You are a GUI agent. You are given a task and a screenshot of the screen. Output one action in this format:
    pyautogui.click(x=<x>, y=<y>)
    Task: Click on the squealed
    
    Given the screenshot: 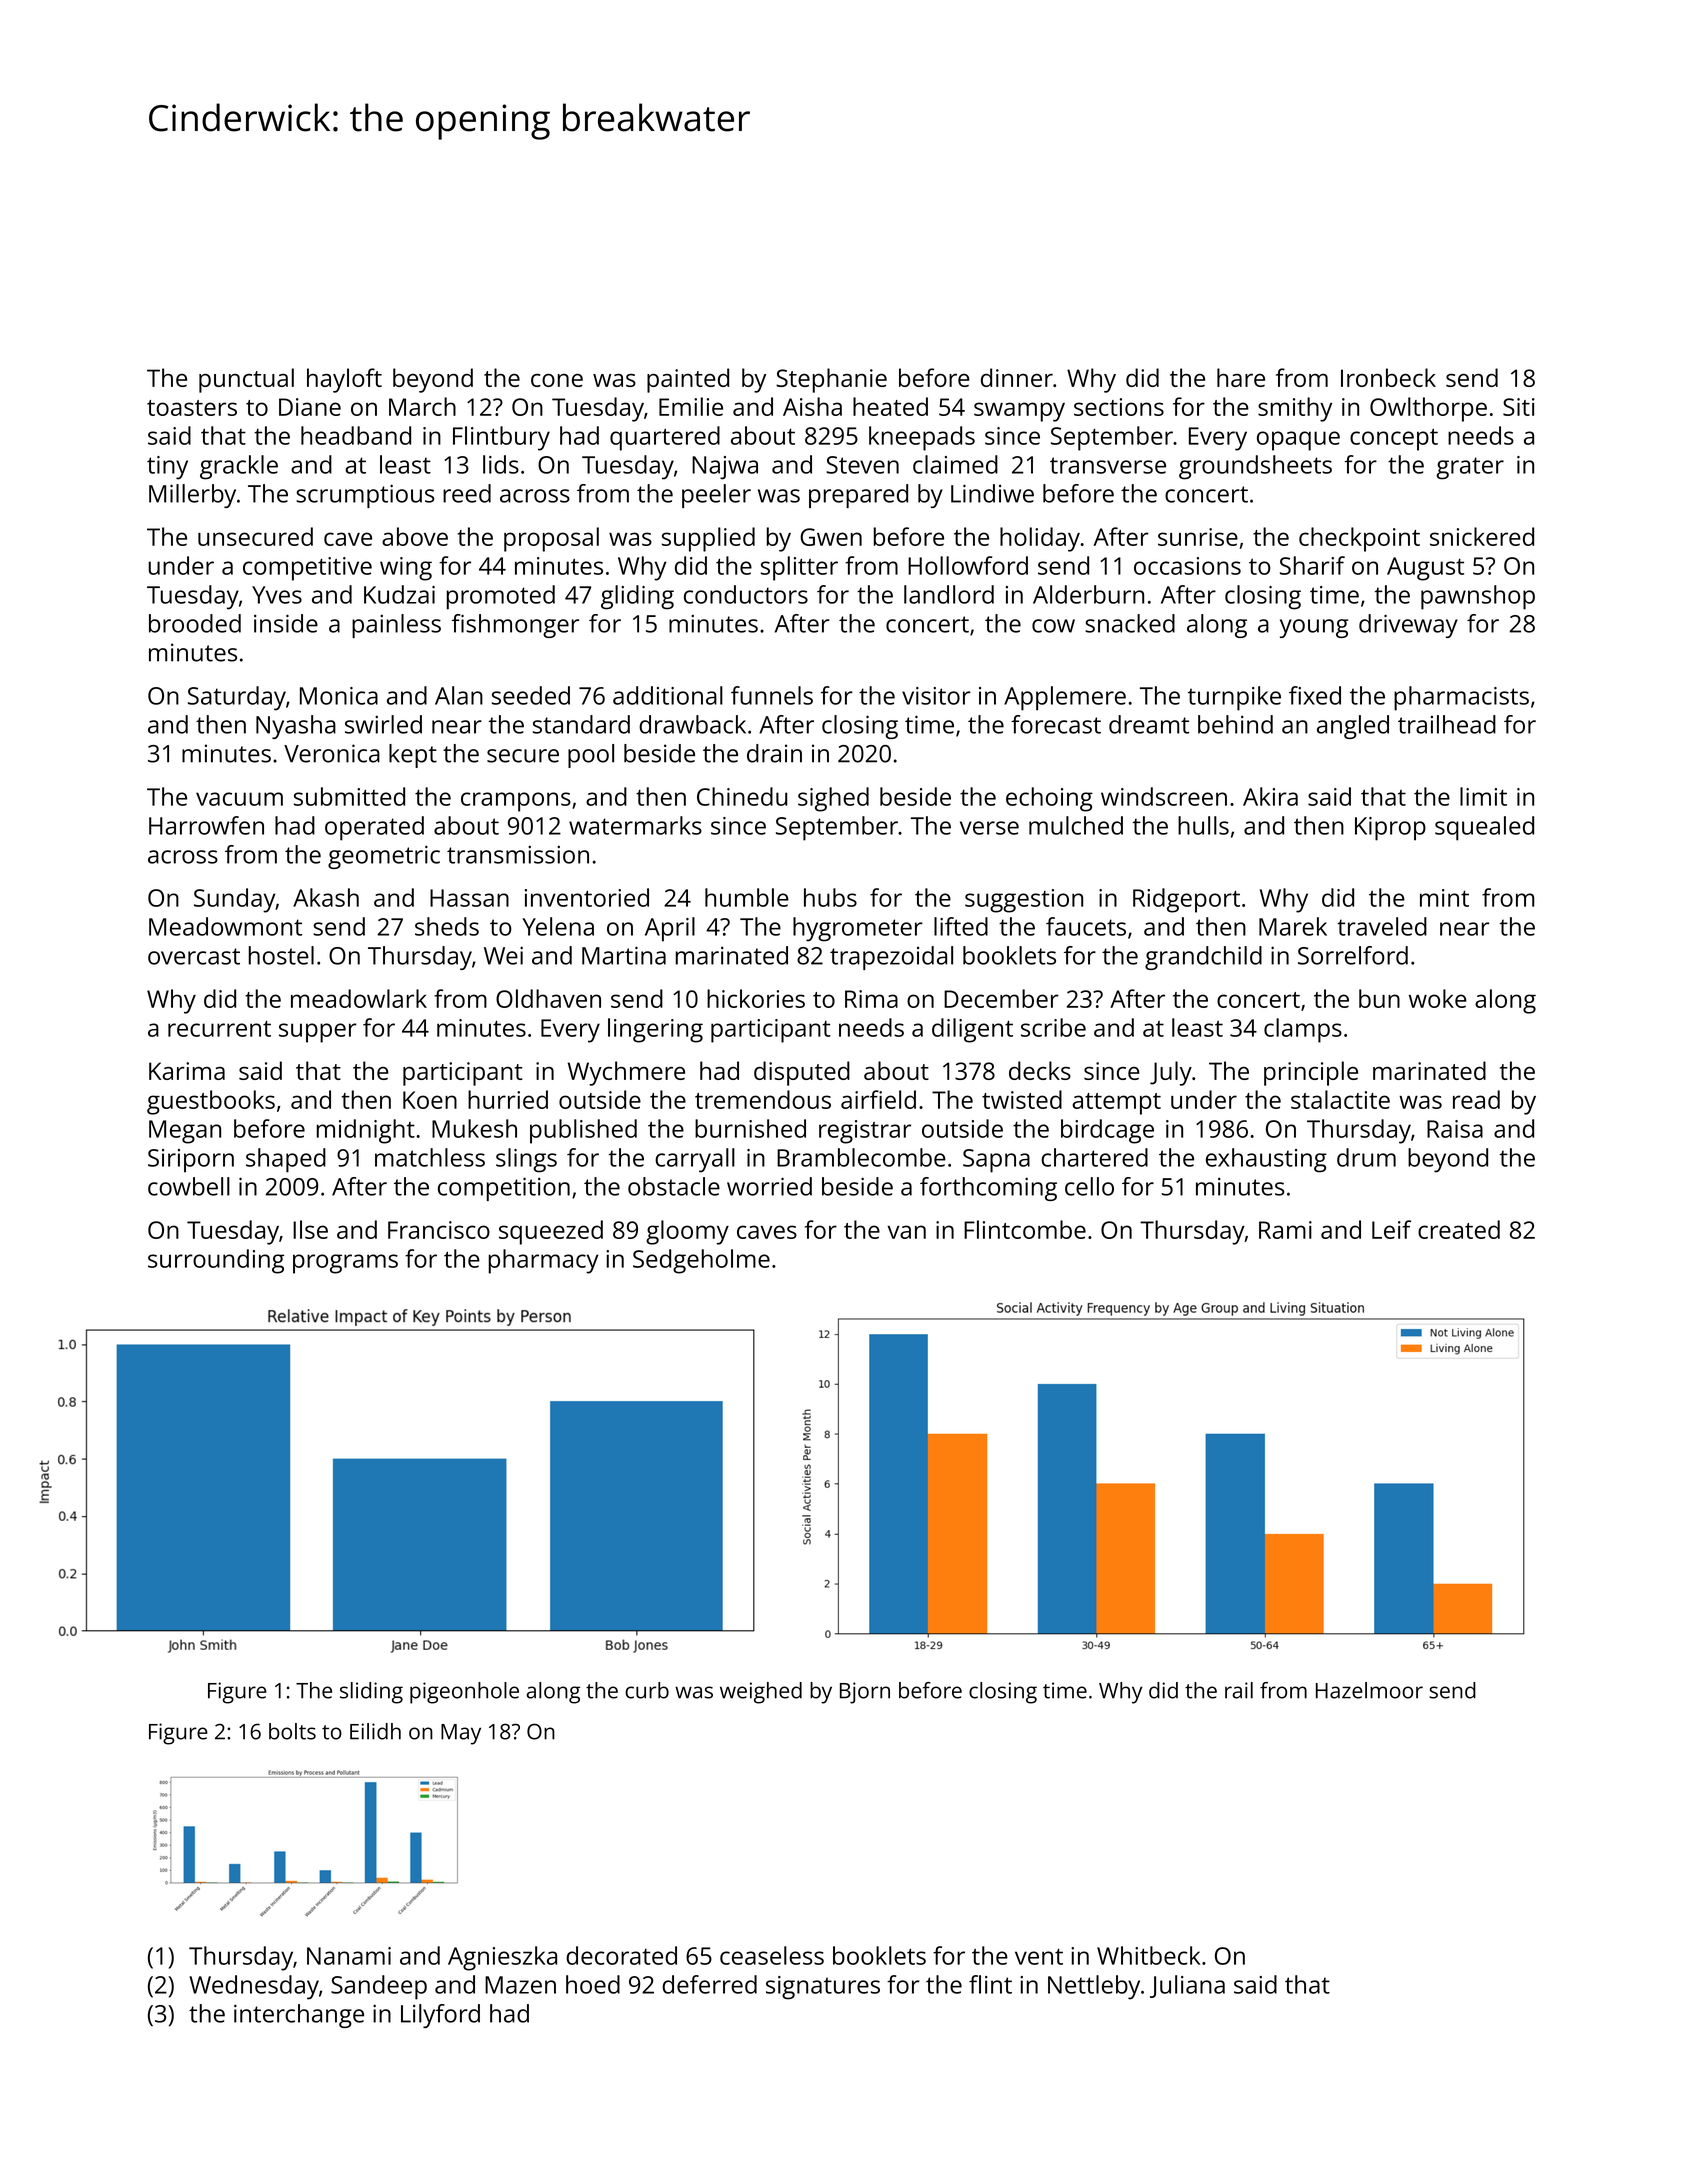 What is the action you would take?
    pyautogui.click(x=1484, y=828)
